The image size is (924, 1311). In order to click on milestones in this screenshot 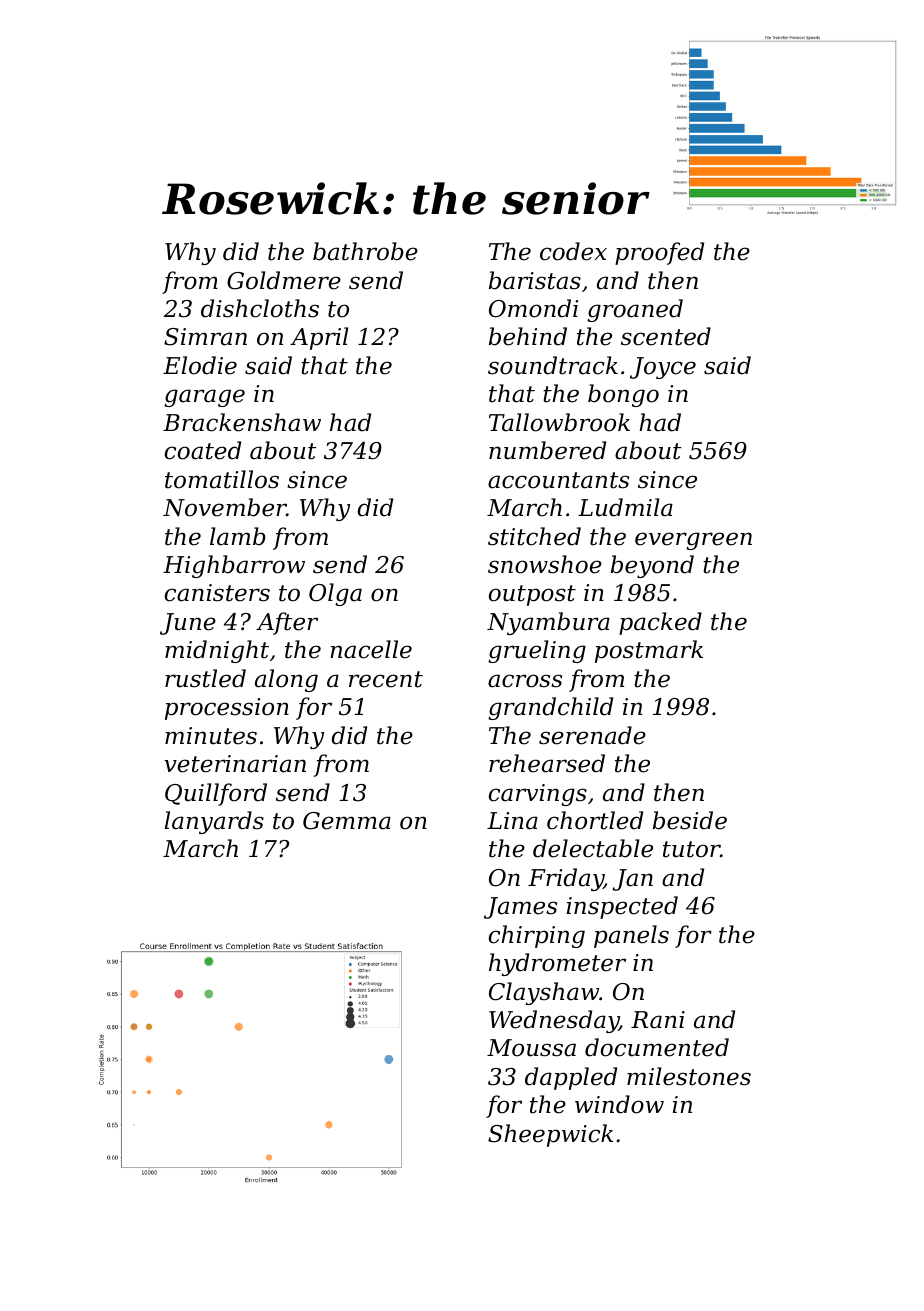, I will do `click(689, 1076)`.
